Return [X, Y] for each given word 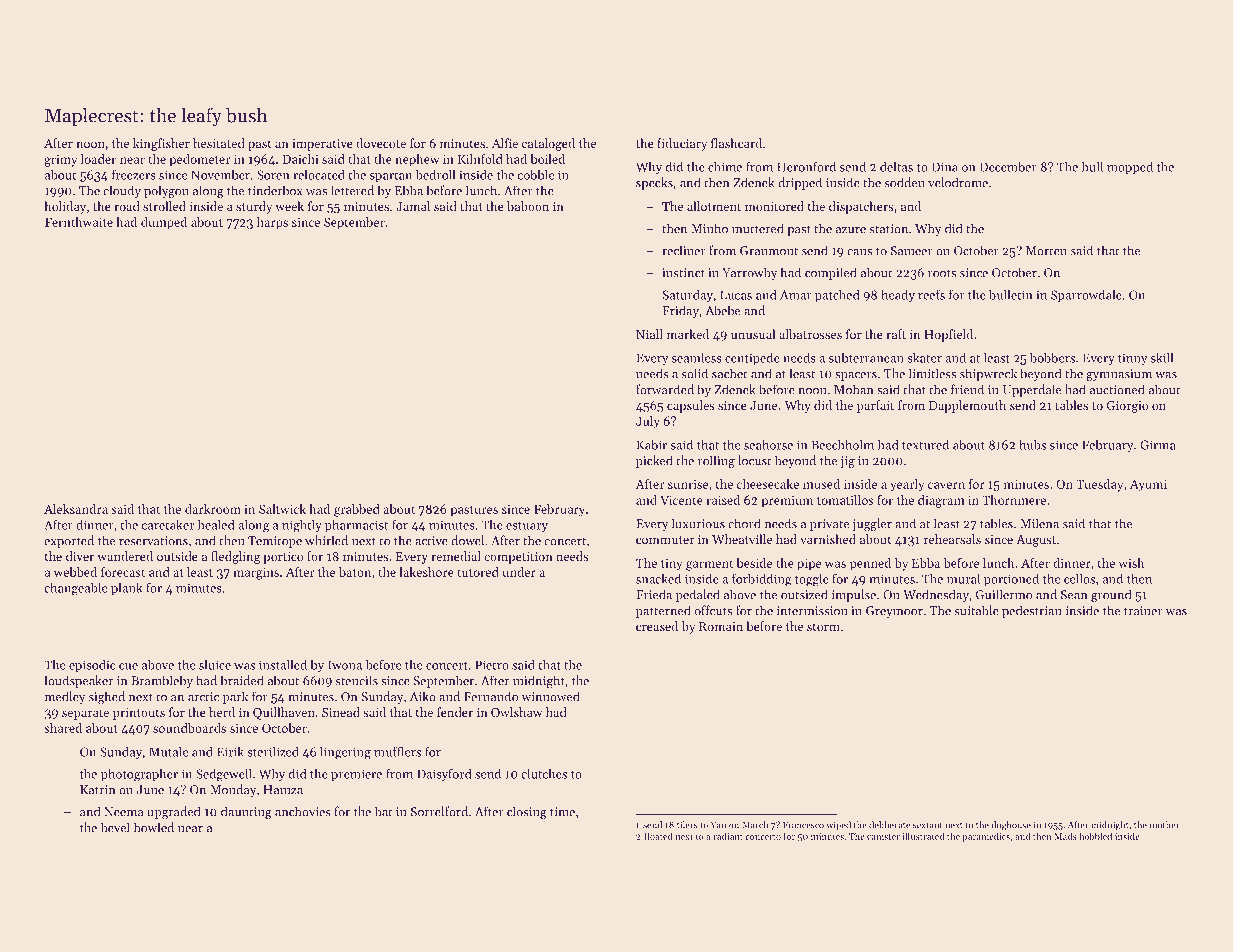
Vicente [681, 500]
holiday [65, 207]
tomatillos [845, 500]
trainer [1143, 611]
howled [154, 827]
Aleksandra [76, 509]
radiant [728, 836]
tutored [478, 572]
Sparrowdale [1086, 296]
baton [355, 572]
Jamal [413, 206]
